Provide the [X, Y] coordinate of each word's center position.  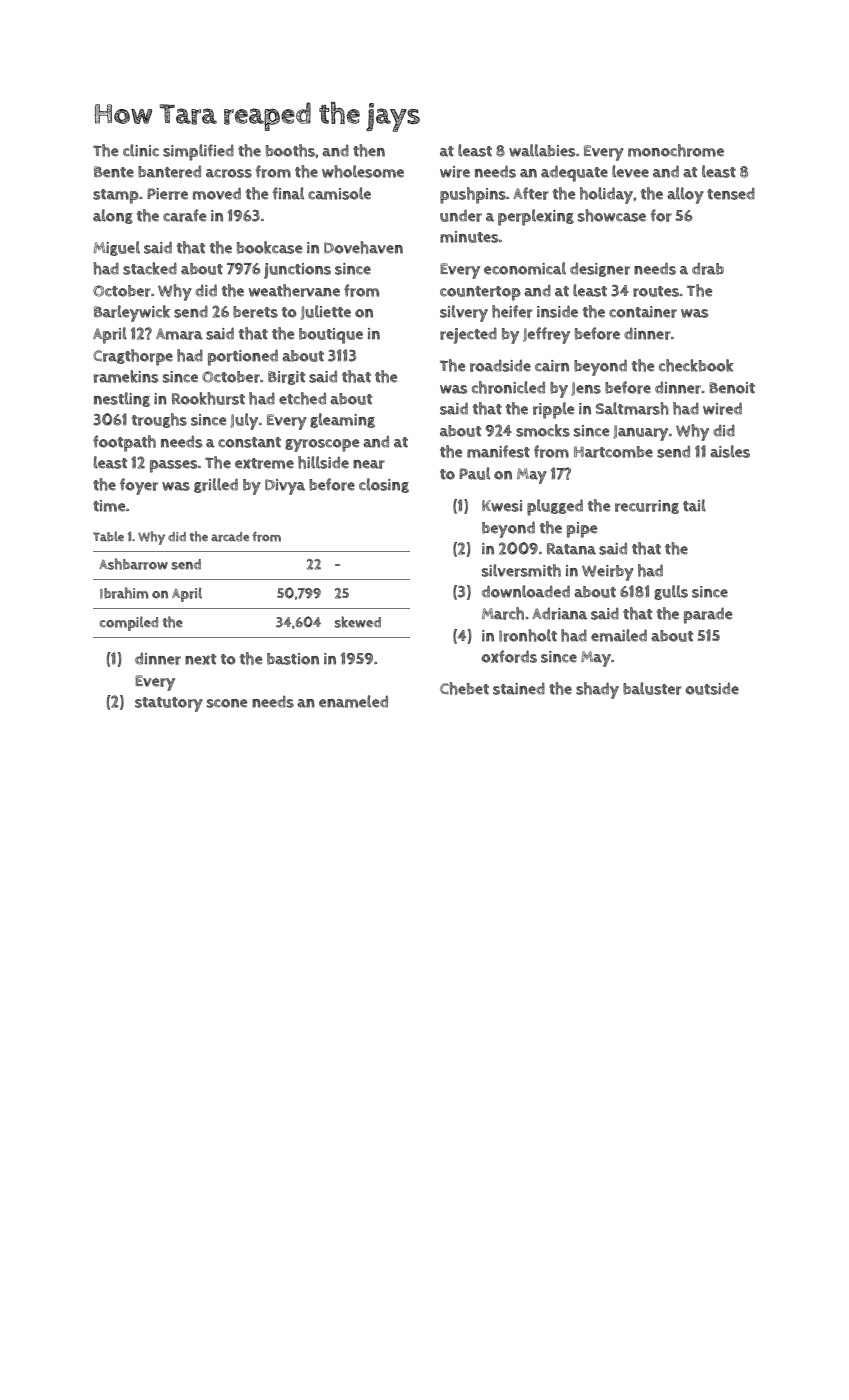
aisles [730, 451]
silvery [464, 313]
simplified [198, 152]
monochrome [676, 150]
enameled [353, 701]
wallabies [542, 150]
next [200, 659]
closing [384, 485]
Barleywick [132, 313]
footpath [124, 443]
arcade [230, 537]
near [369, 464]
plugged [555, 507]
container [643, 312]
